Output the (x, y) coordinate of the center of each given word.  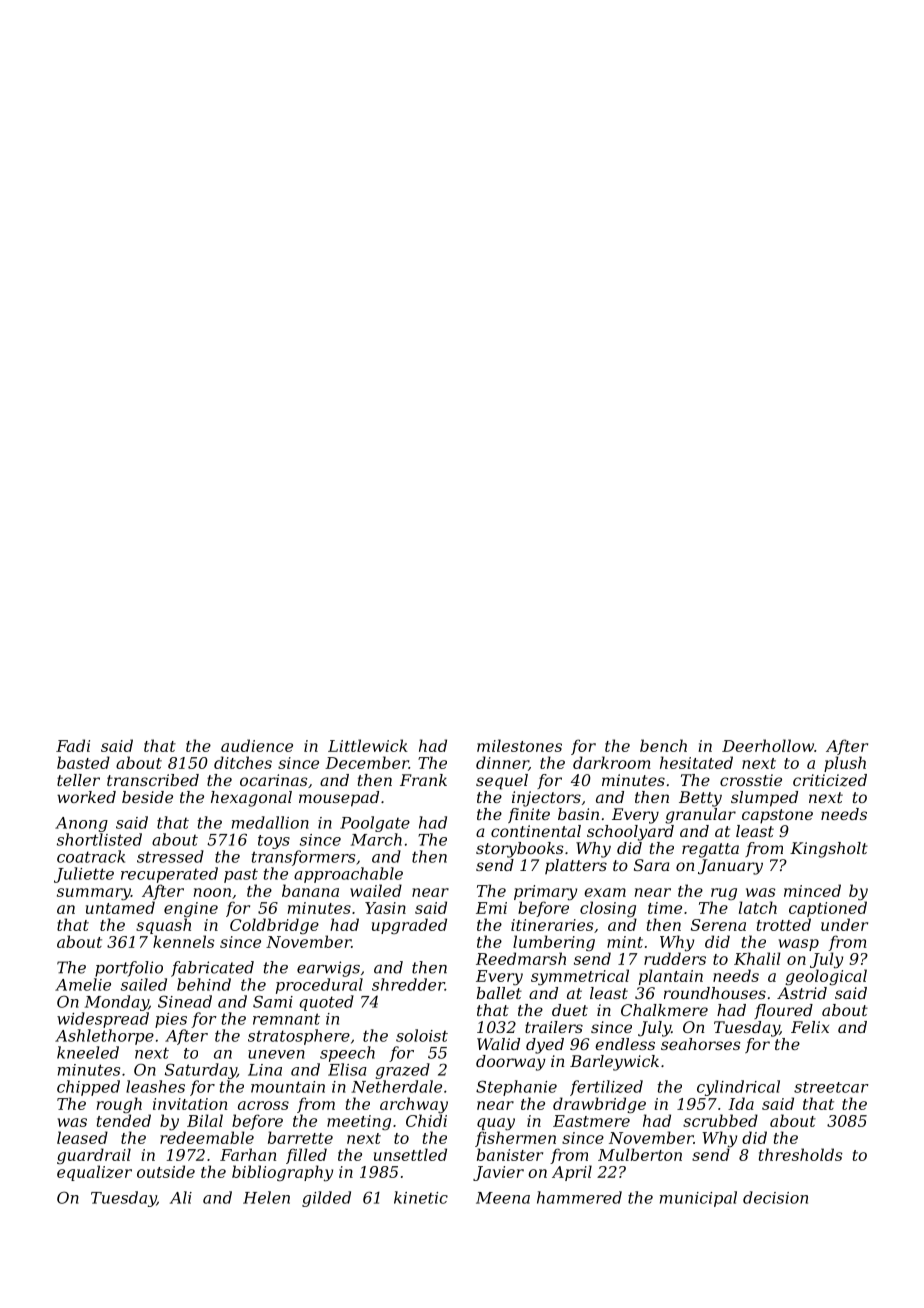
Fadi (73, 745)
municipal (698, 1199)
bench (663, 745)
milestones (519, 745)
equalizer (94, 1173)
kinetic (421, 1197)
